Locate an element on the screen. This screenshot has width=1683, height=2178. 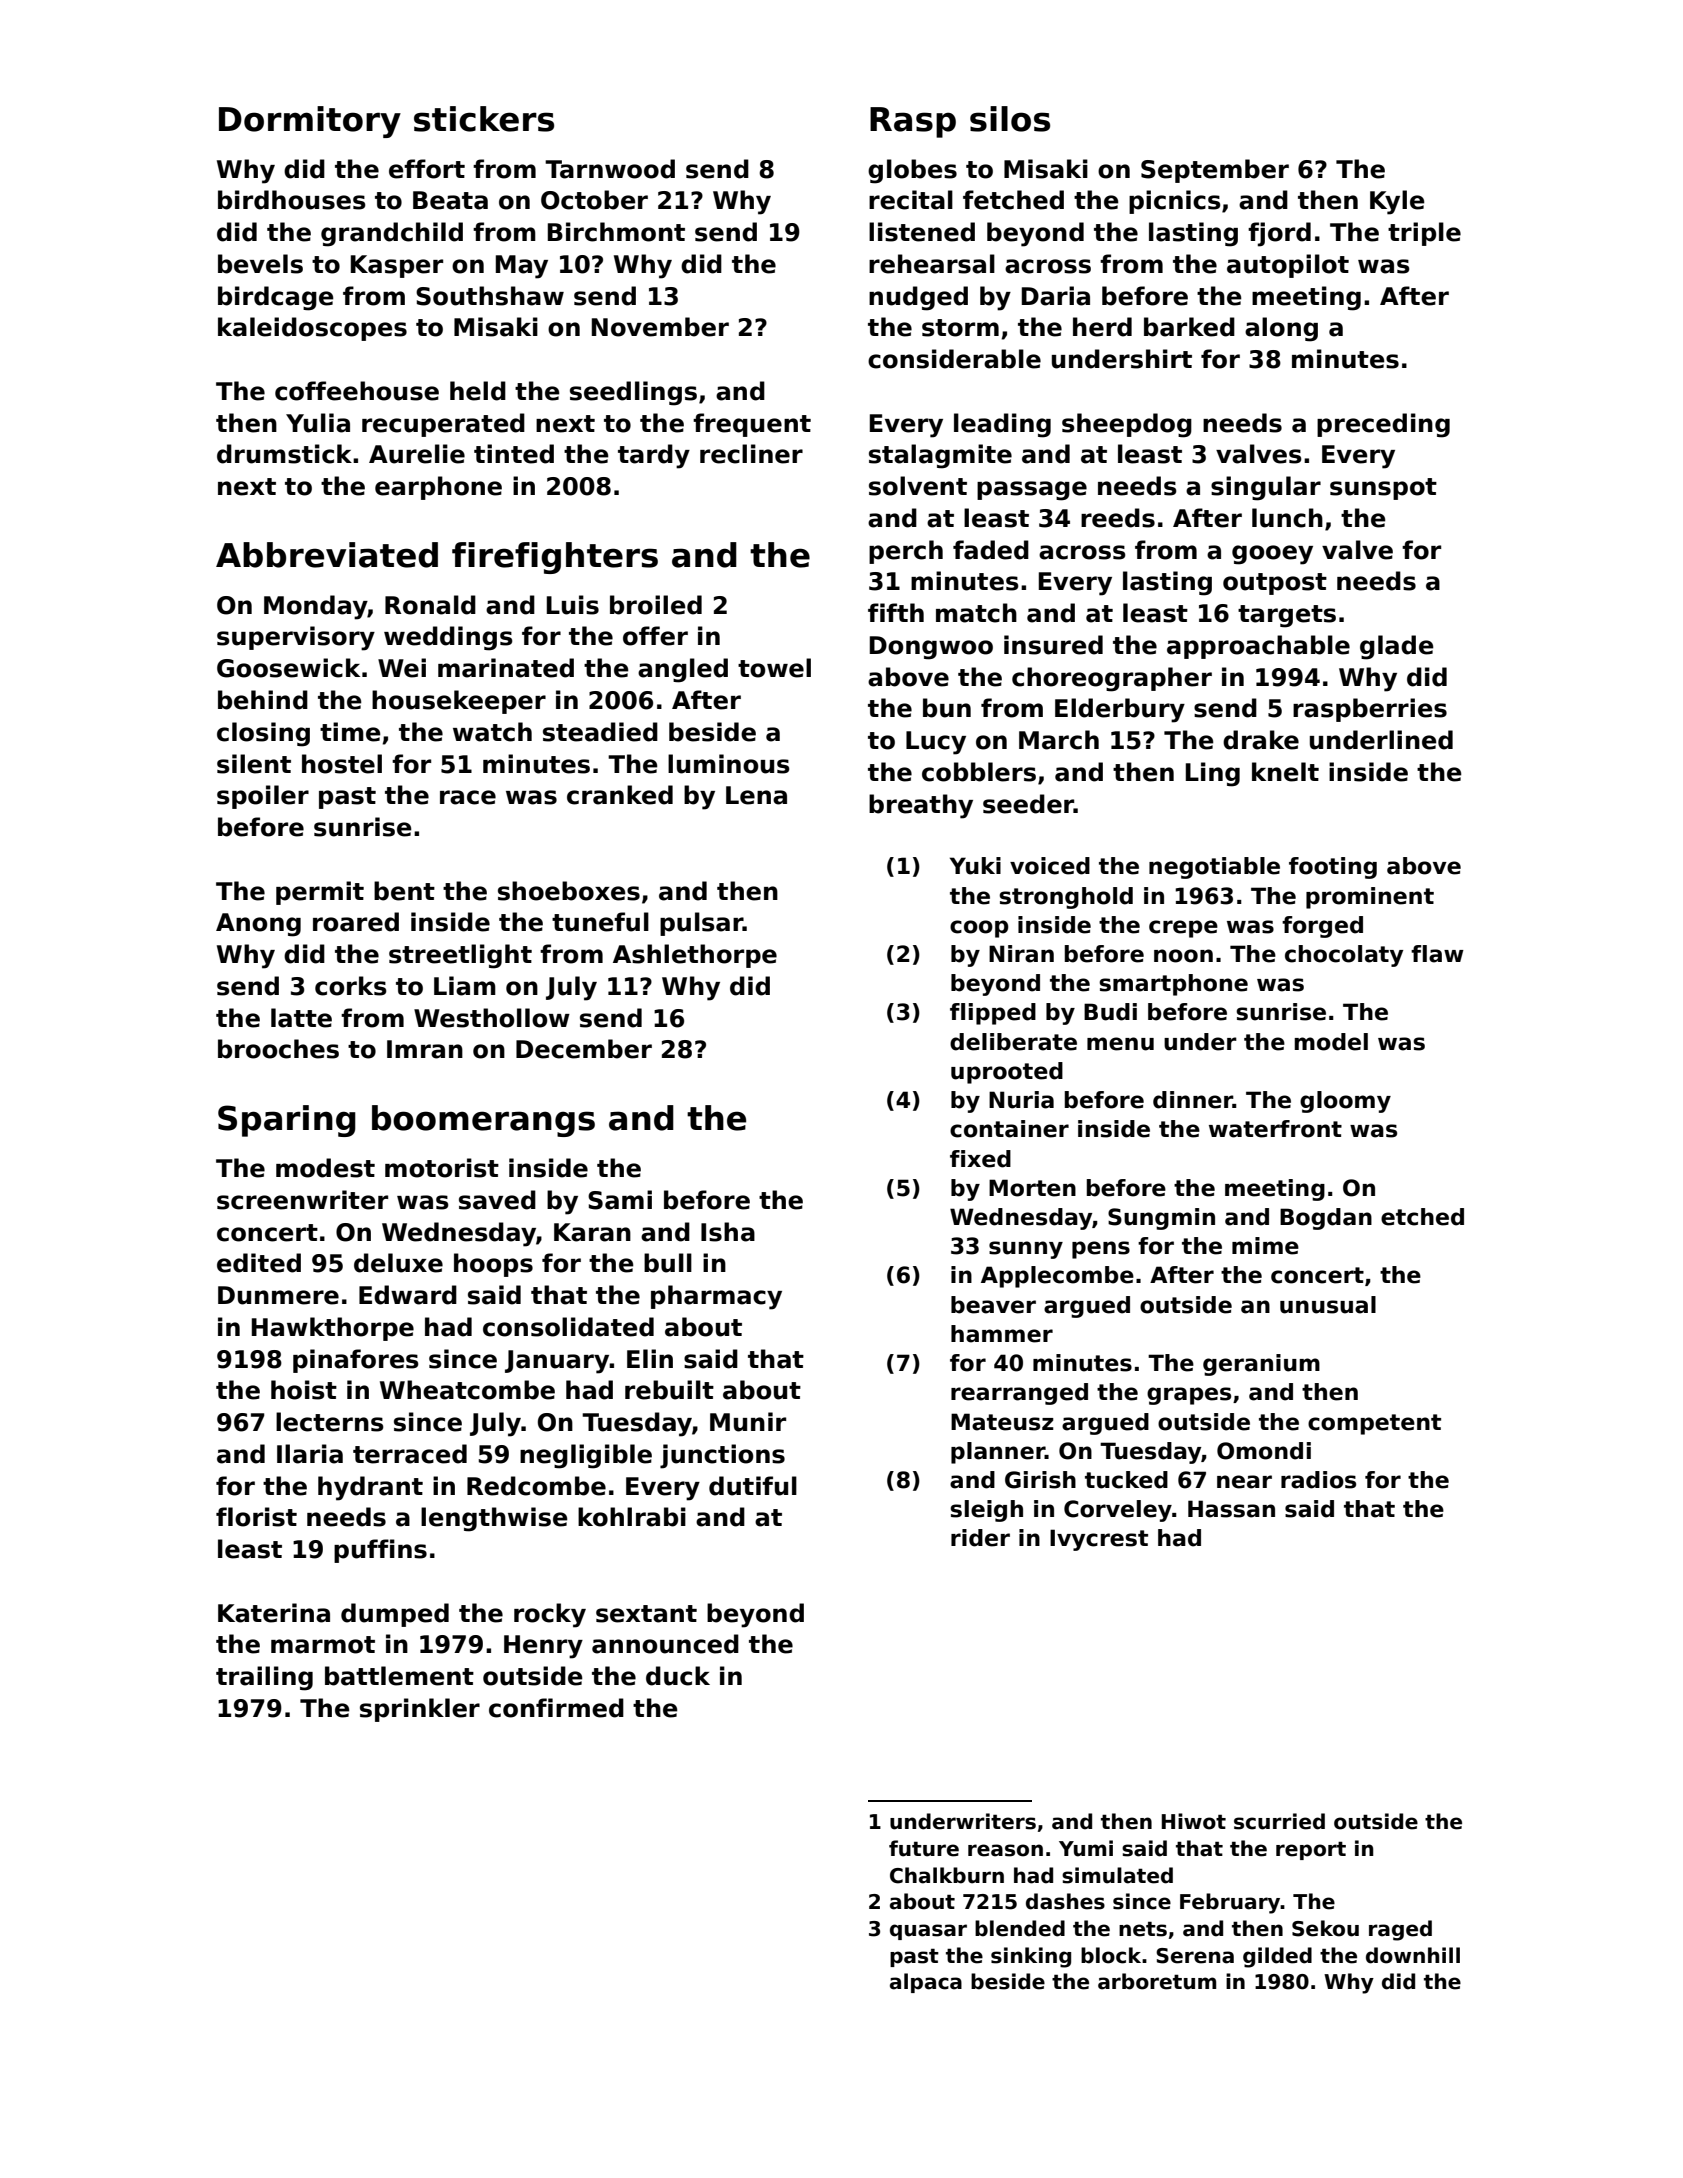
mime is located at coordinates (1265, 1246).
